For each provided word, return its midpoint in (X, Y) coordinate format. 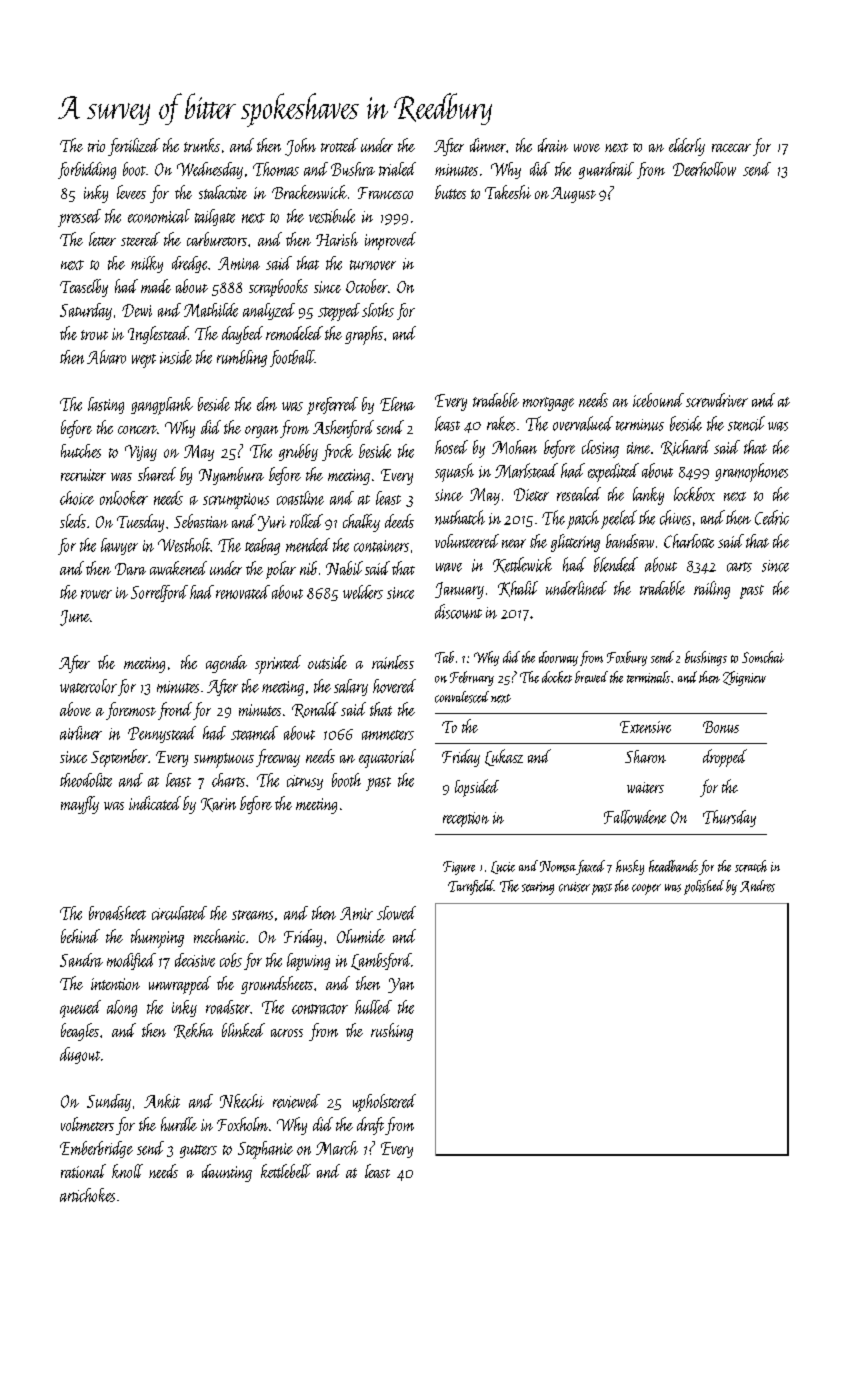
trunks (202, 145)
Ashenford (343, 429)
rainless (393, 662)
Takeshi (508, 192)
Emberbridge (96, 1149)
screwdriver (717, 400)
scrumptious (236, 501)
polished (704, 887)
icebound (658, 400)
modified (131, 961)
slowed (396, 913)
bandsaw (630, 541)
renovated (243, 592)
